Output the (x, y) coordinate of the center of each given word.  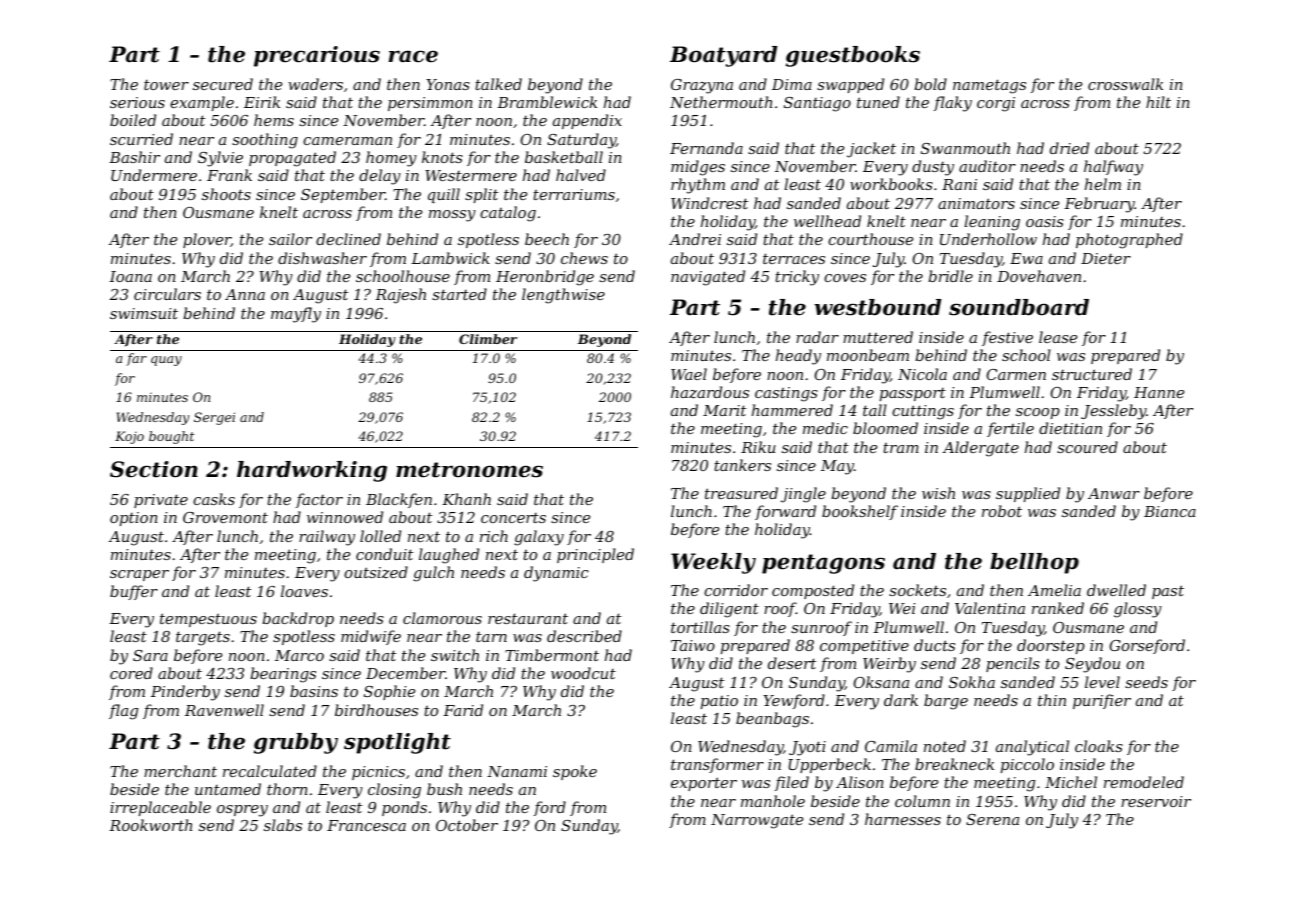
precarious (317, 56)
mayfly (296, 315)
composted (813, 591)
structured (1092, 374)
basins (314, 691)
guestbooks (853, 56)
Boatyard (723, 56)
